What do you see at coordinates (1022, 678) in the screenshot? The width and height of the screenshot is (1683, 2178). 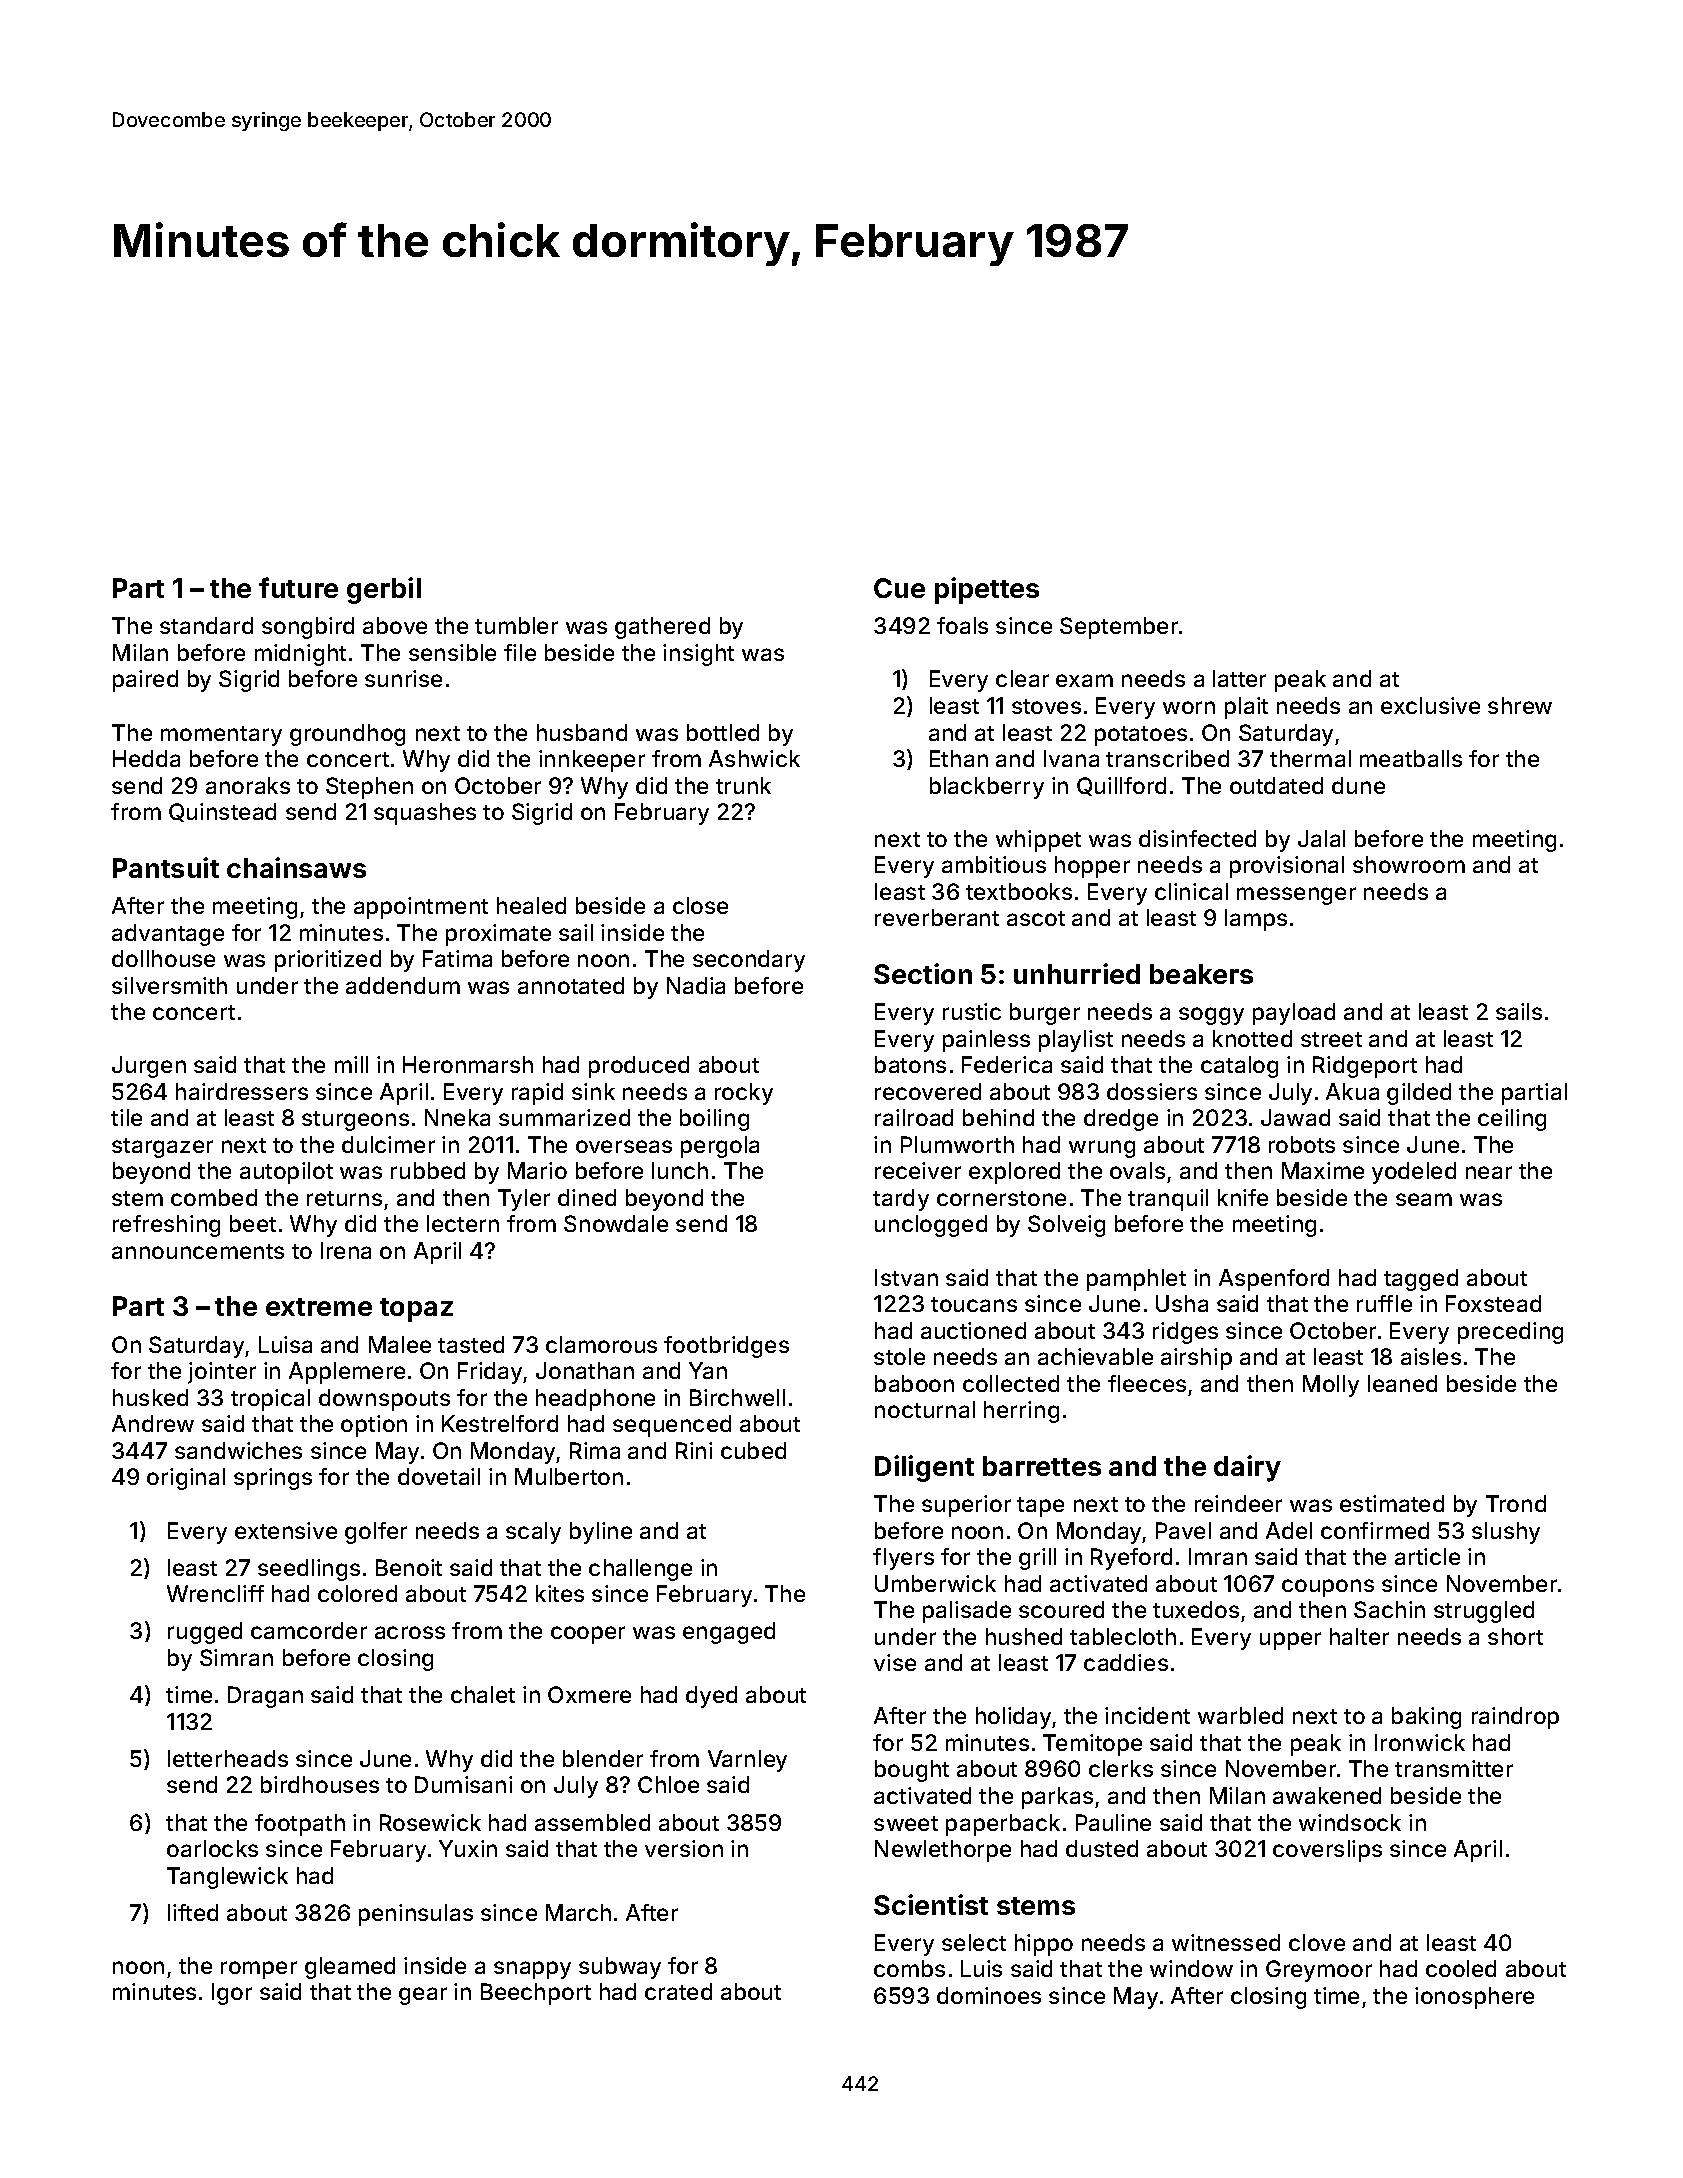 I see `clear` at bounding box center [1022, 678].
